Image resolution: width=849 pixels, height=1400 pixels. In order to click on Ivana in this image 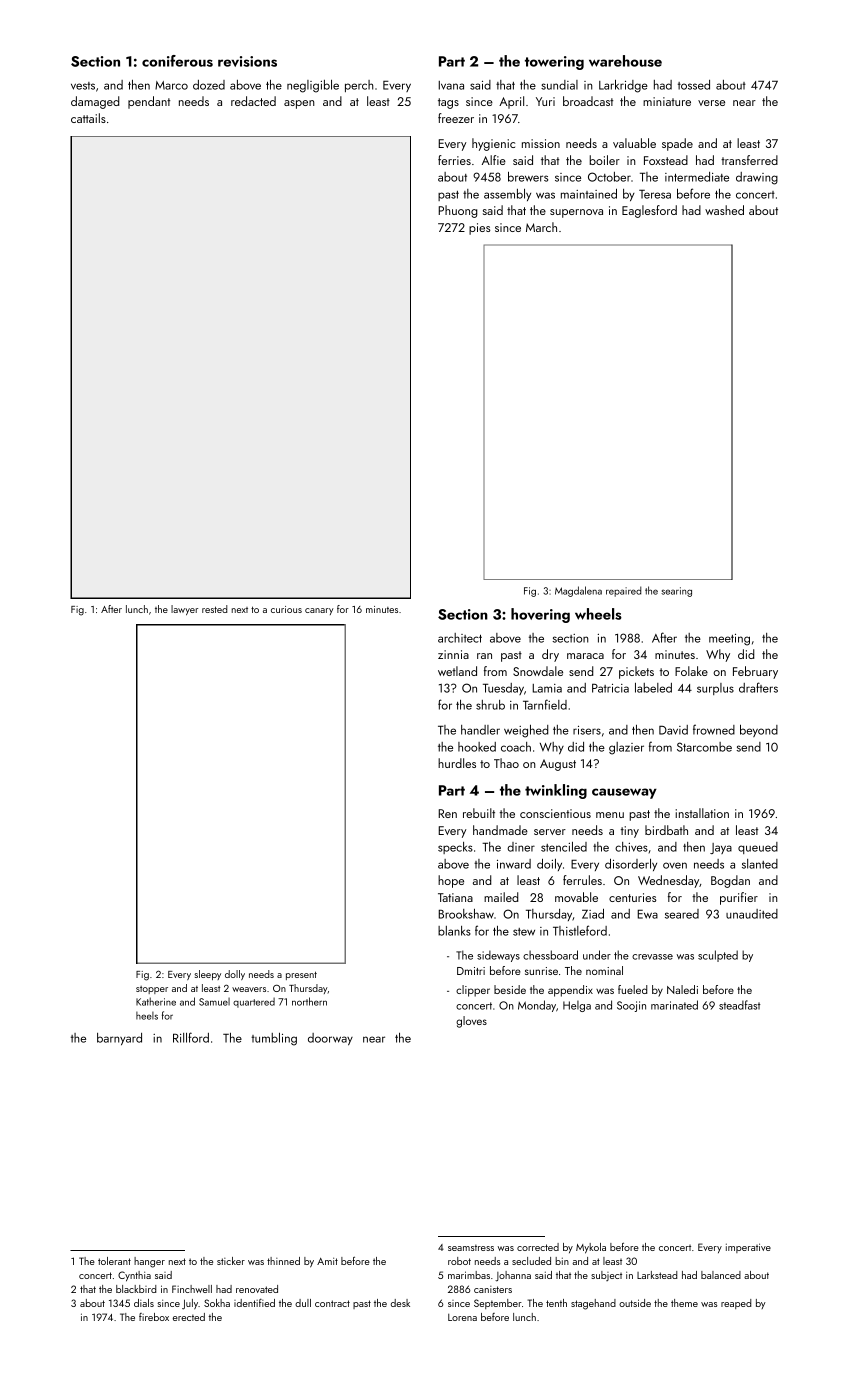, I will do `click(451, 85)`.
